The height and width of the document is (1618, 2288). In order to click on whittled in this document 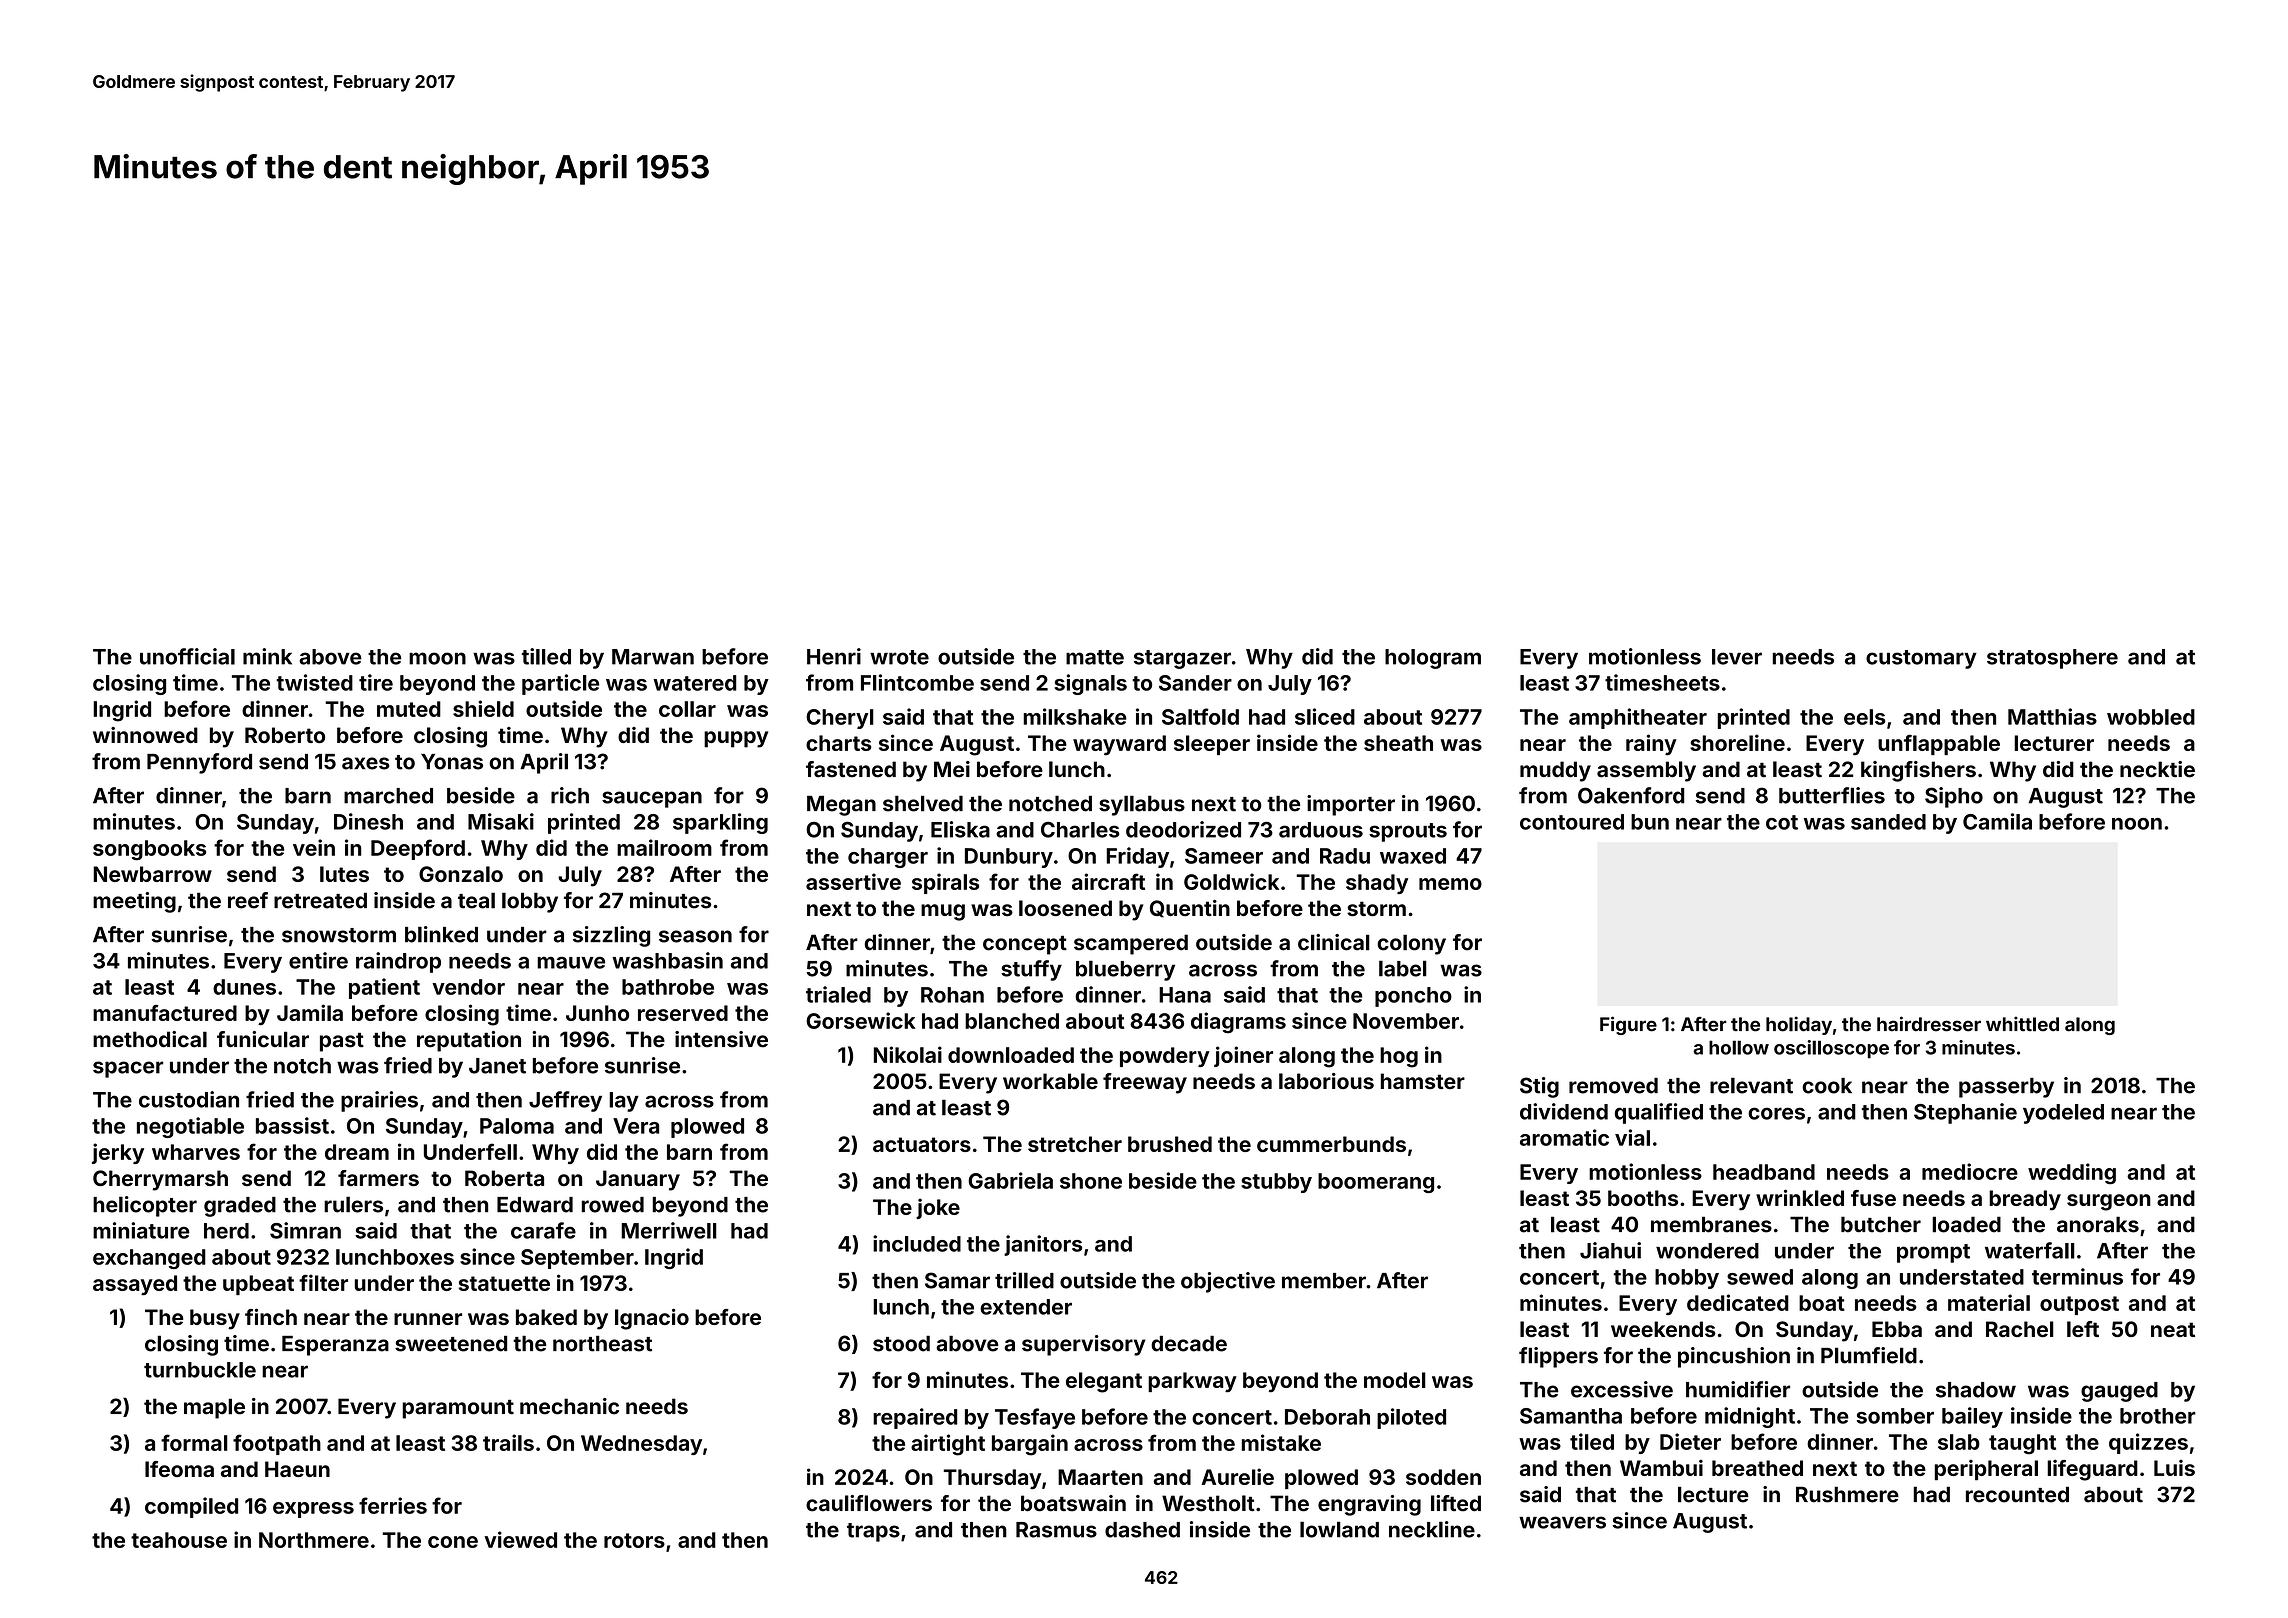, I will do `click(2022, 1024)`.
